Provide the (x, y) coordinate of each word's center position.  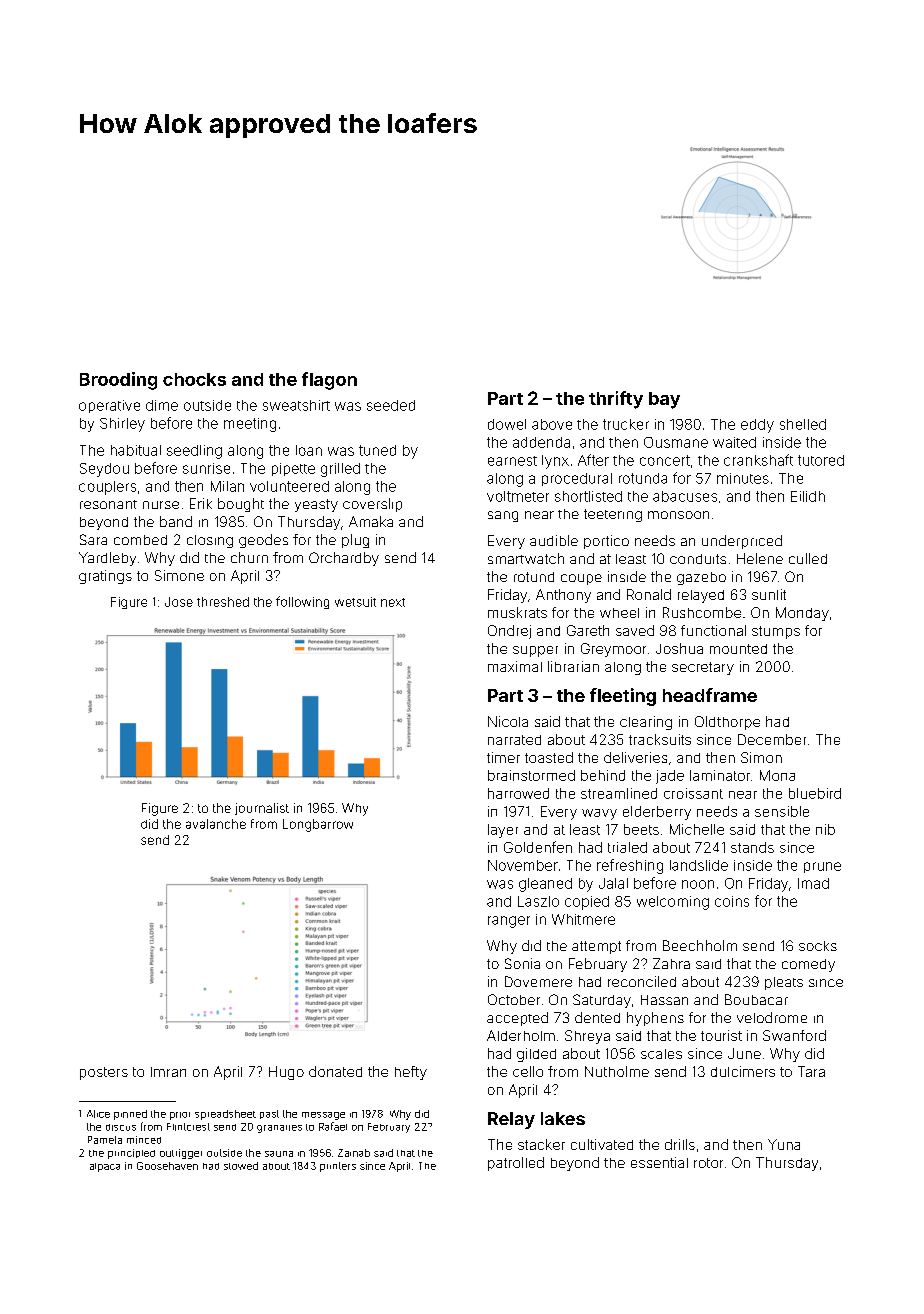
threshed (223, 602)
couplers (107, 488)
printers (338, 1167)
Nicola (508, 721)
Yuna (784, 1144)
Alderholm (521, 1035)
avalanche (216, 824)
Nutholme (617, 1071)
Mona (777, 775)
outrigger (181, 1154)
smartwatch (526, 558)
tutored (821, 460)
